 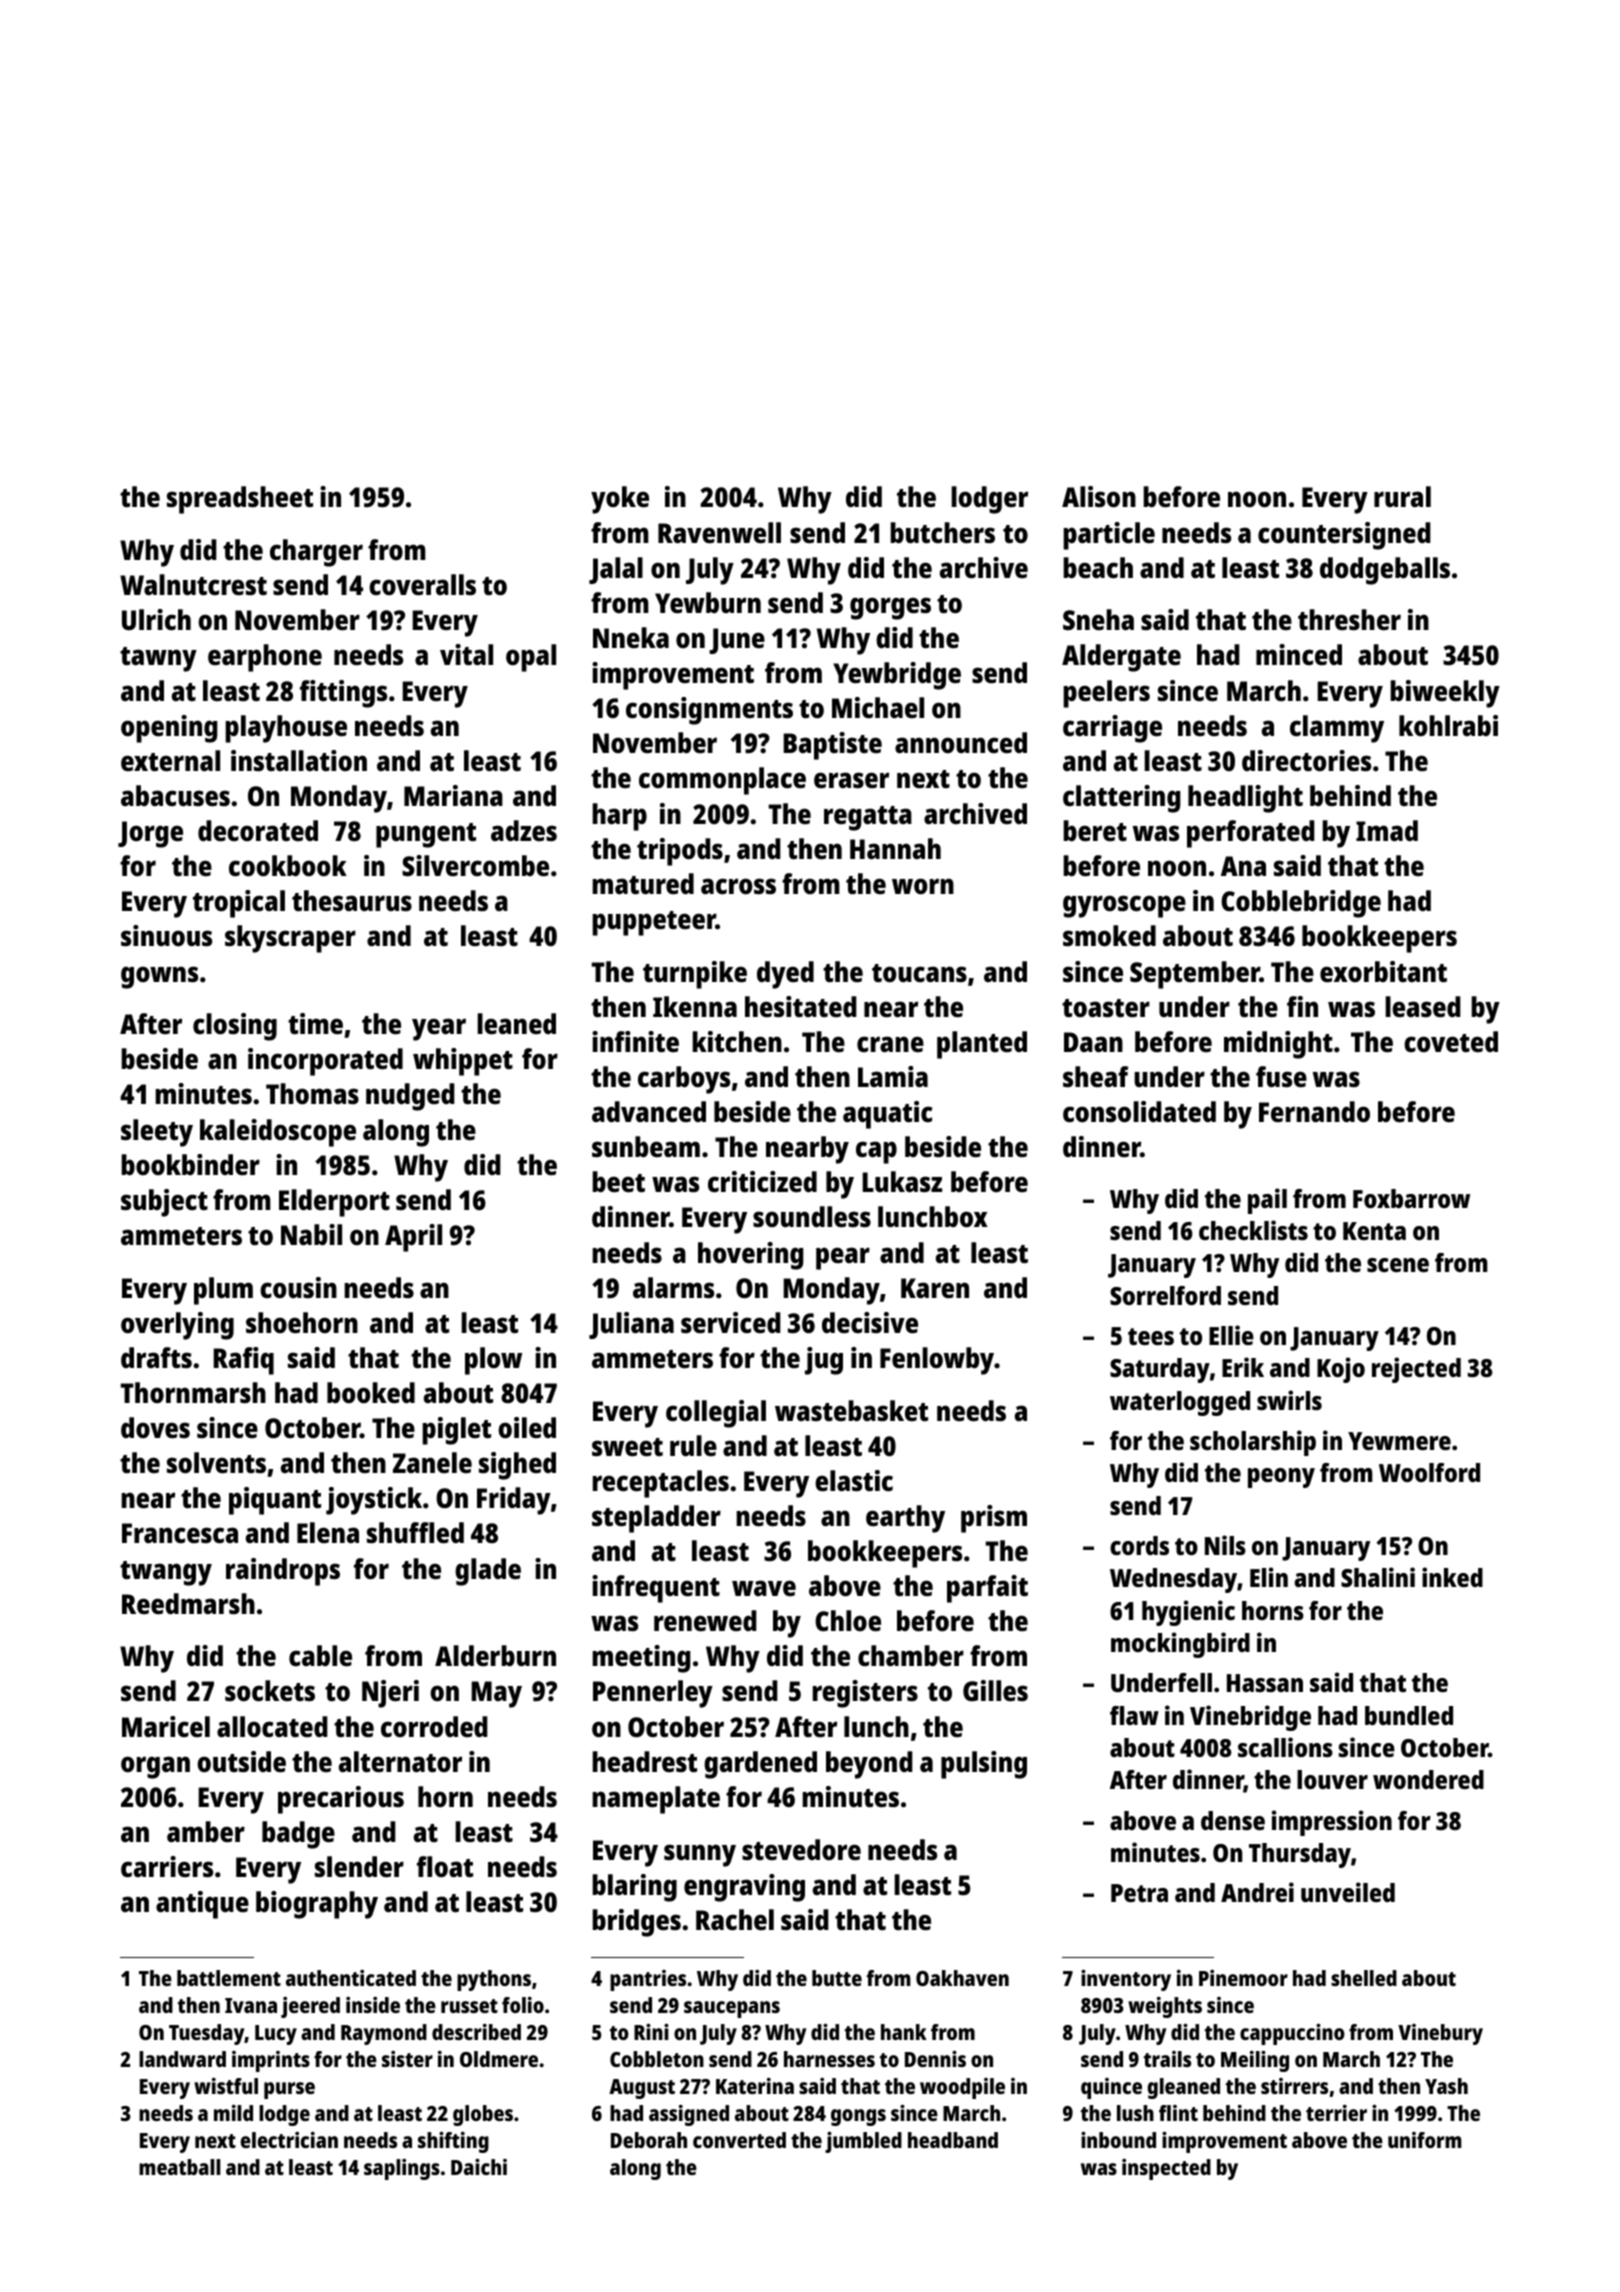 I want to click on Vinebridge, so click(x=1250, y=1718).
